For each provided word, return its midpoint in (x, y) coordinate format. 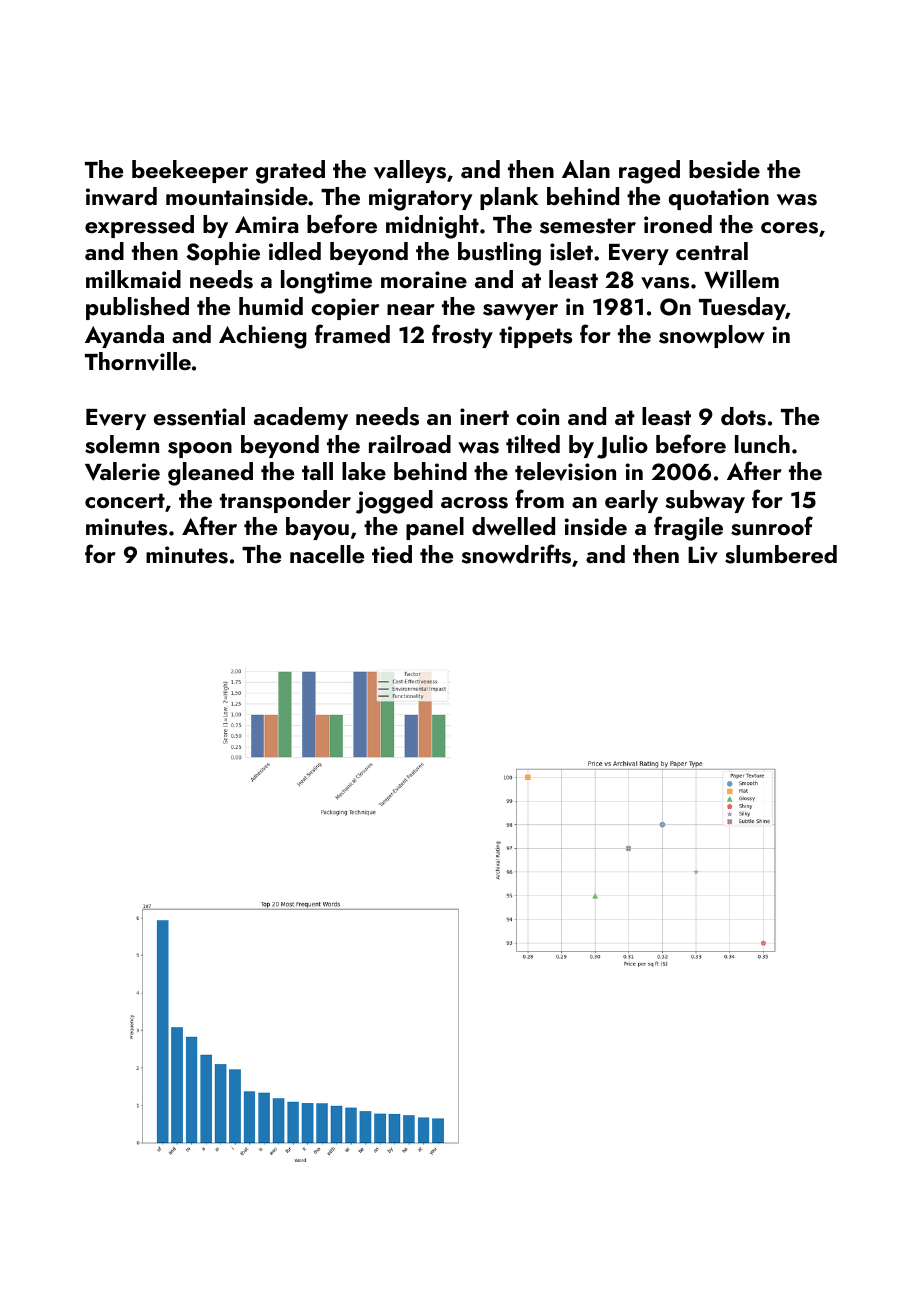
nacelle (327, 554)
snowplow (712, 336)
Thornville (138, 361)
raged (649, 172)
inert (484, 416)
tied (392, 554)
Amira (266, 224)
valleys (410, 171)
